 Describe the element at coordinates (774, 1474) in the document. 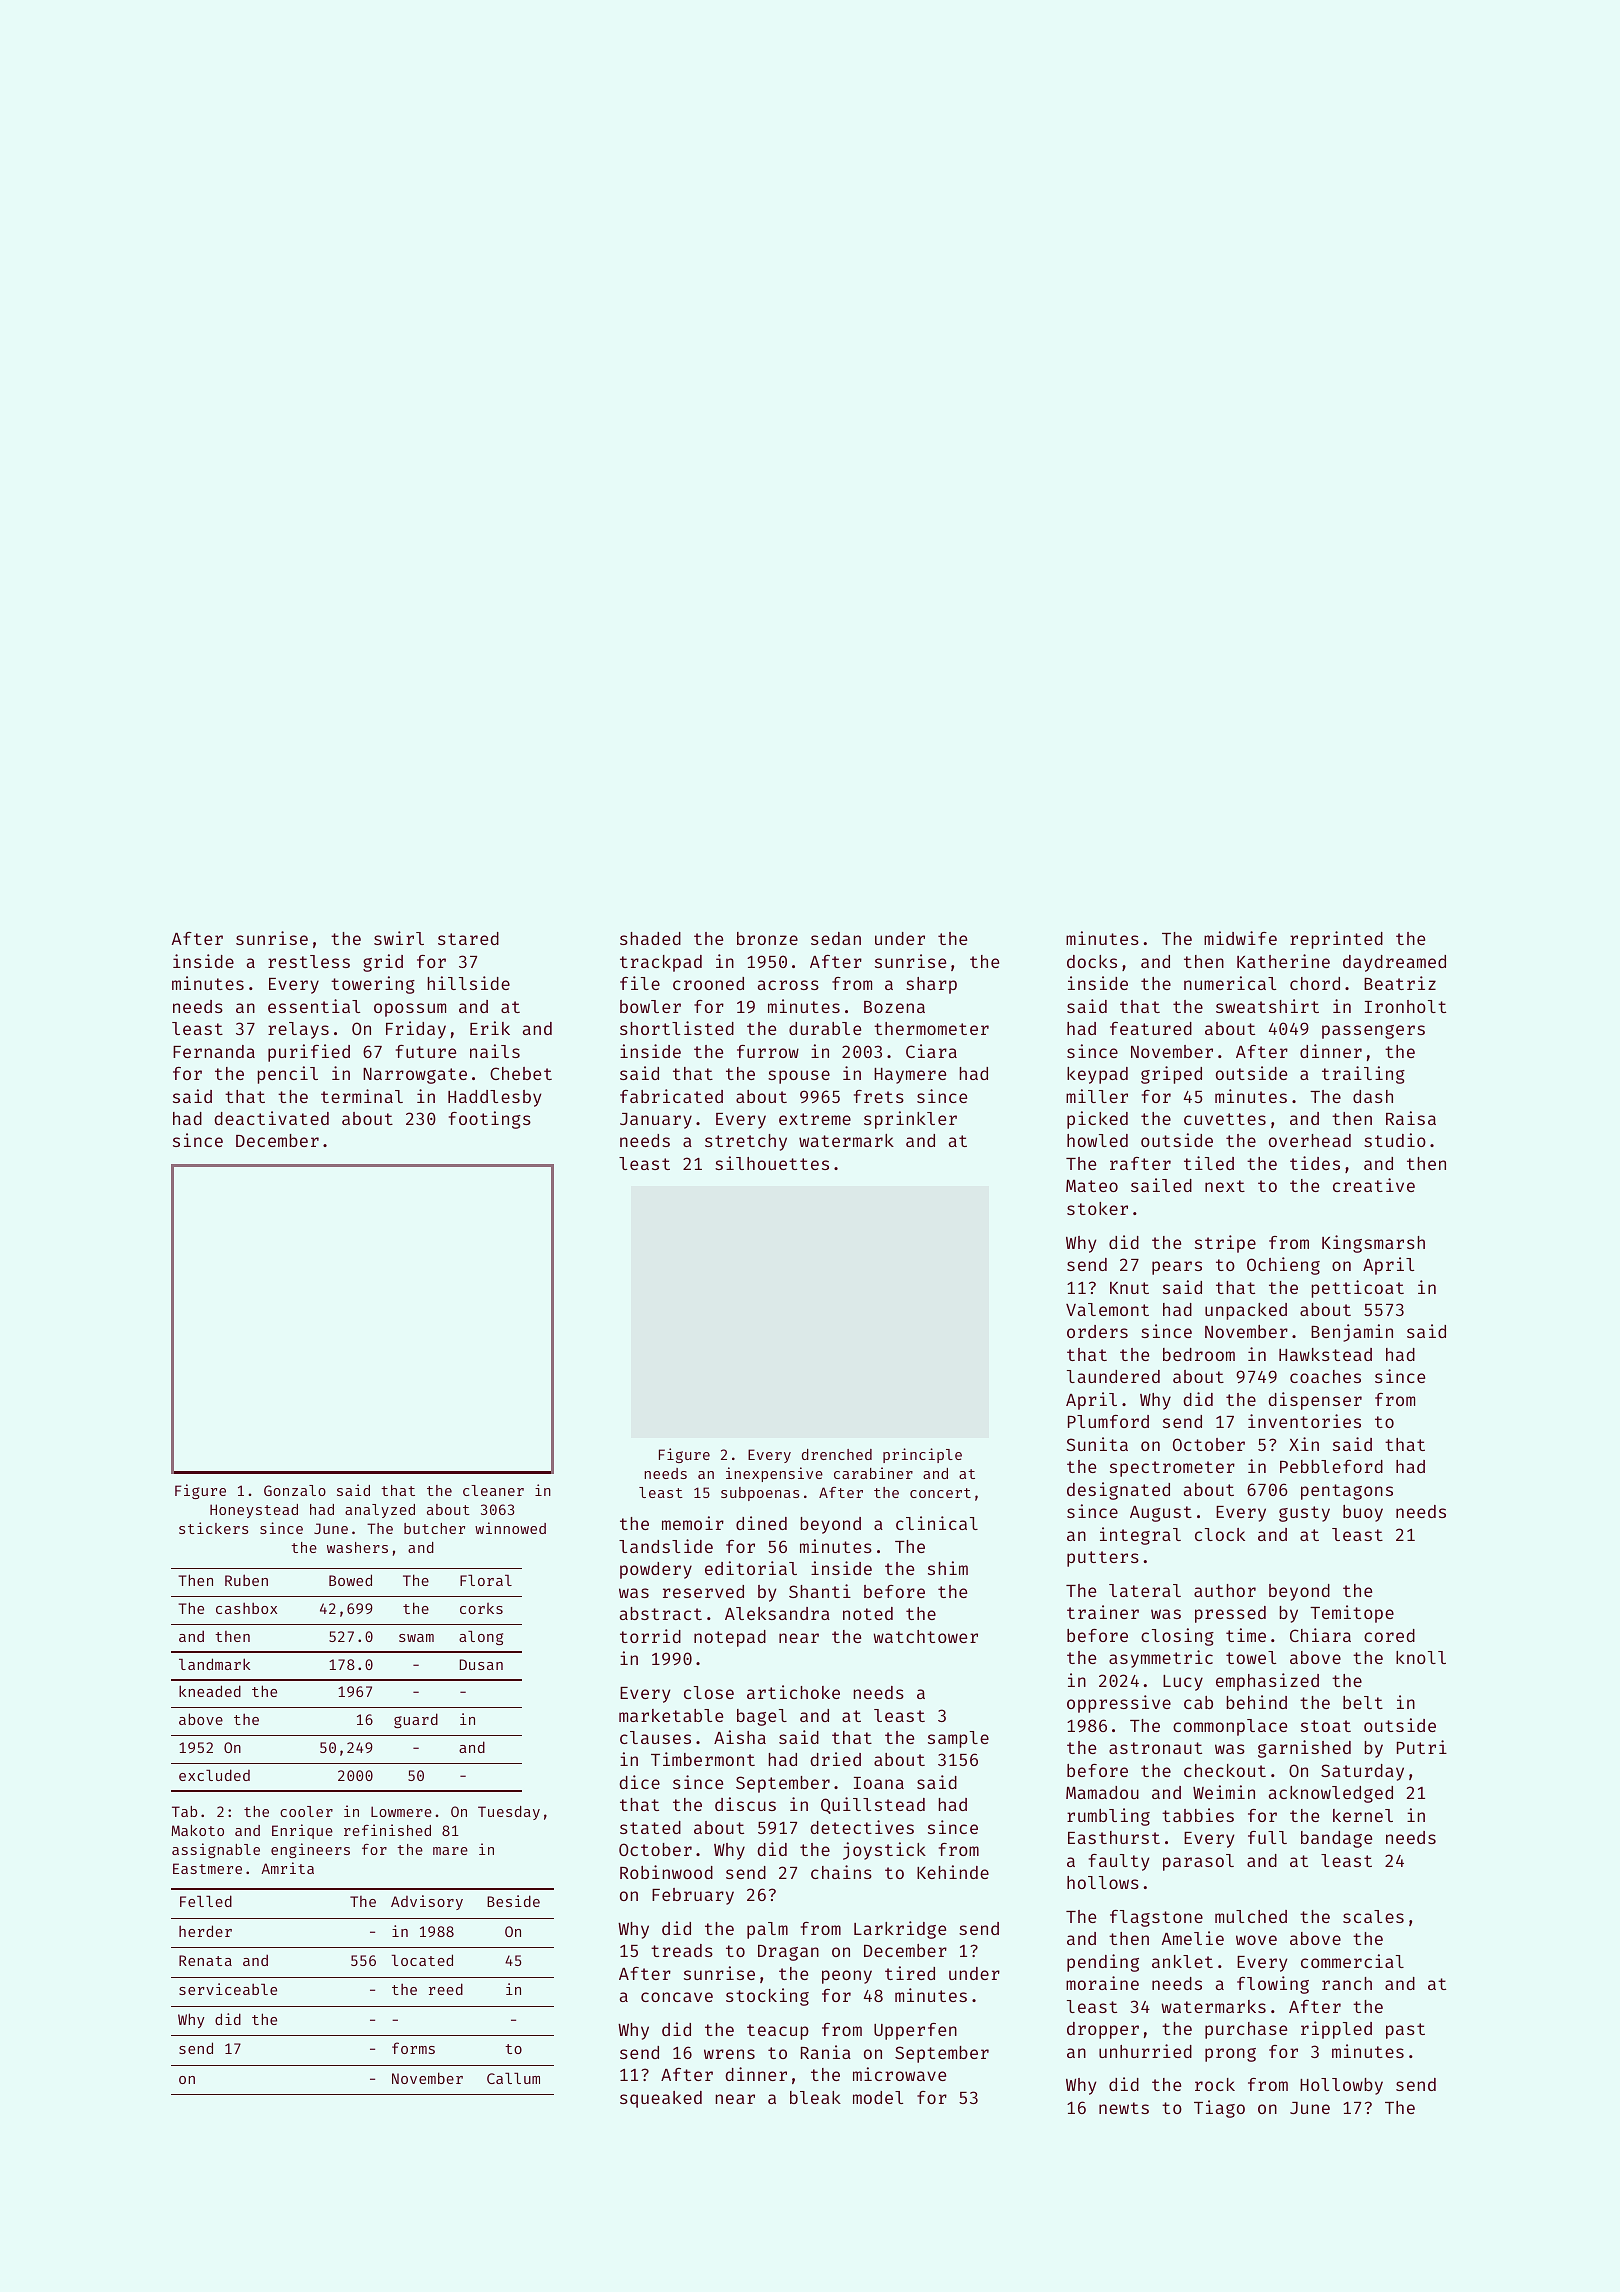

I see `inexpensive` at that location.
